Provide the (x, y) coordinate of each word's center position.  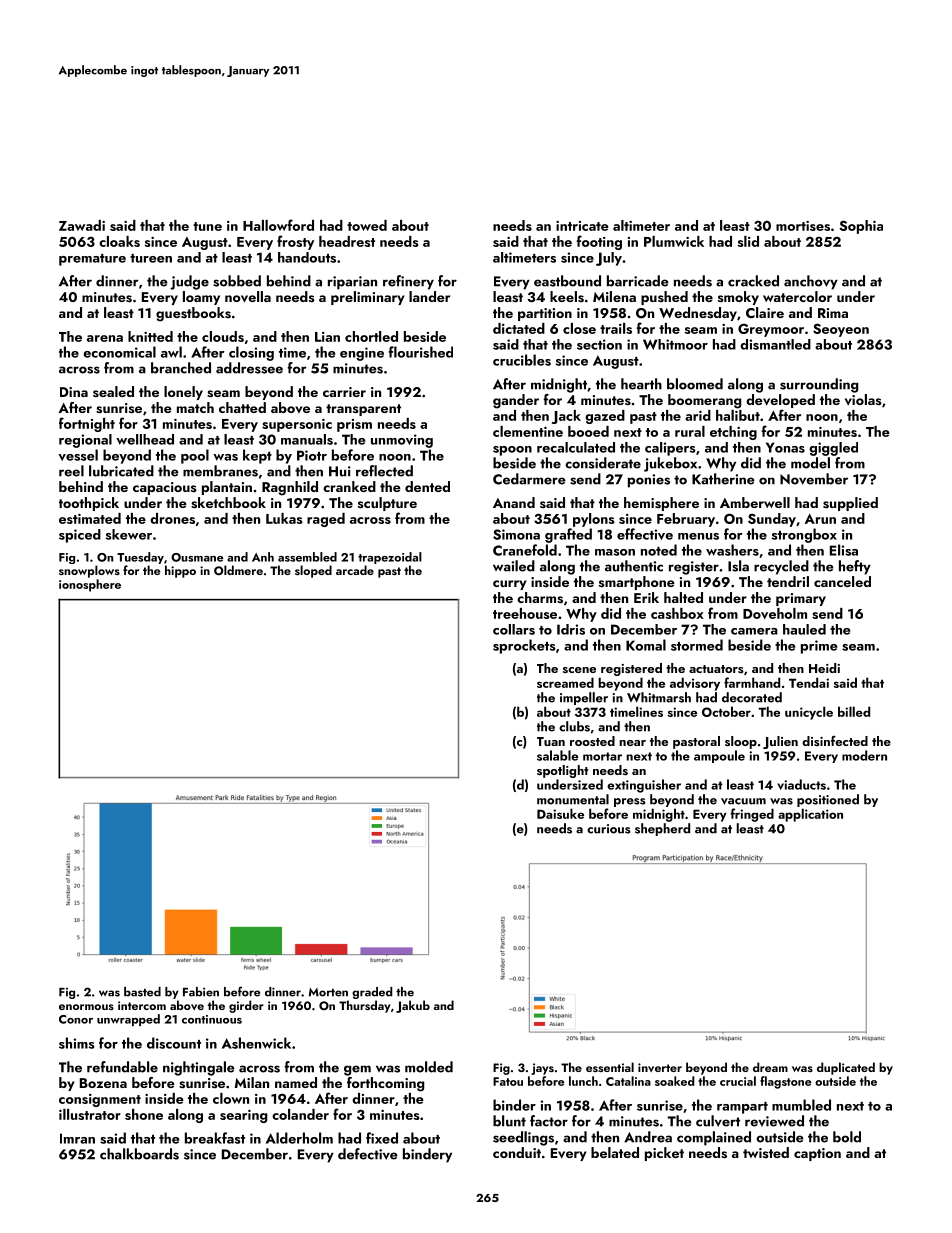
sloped (313, 571)
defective (368, 1154)
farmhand (752, 682)
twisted (766, 1152)
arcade (355, 570)
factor (549, 1121)
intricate (582, 226)
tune (207, 226)
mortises (803, 226)
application (810, 815)
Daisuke (560, 813)
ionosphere (90, 585)
